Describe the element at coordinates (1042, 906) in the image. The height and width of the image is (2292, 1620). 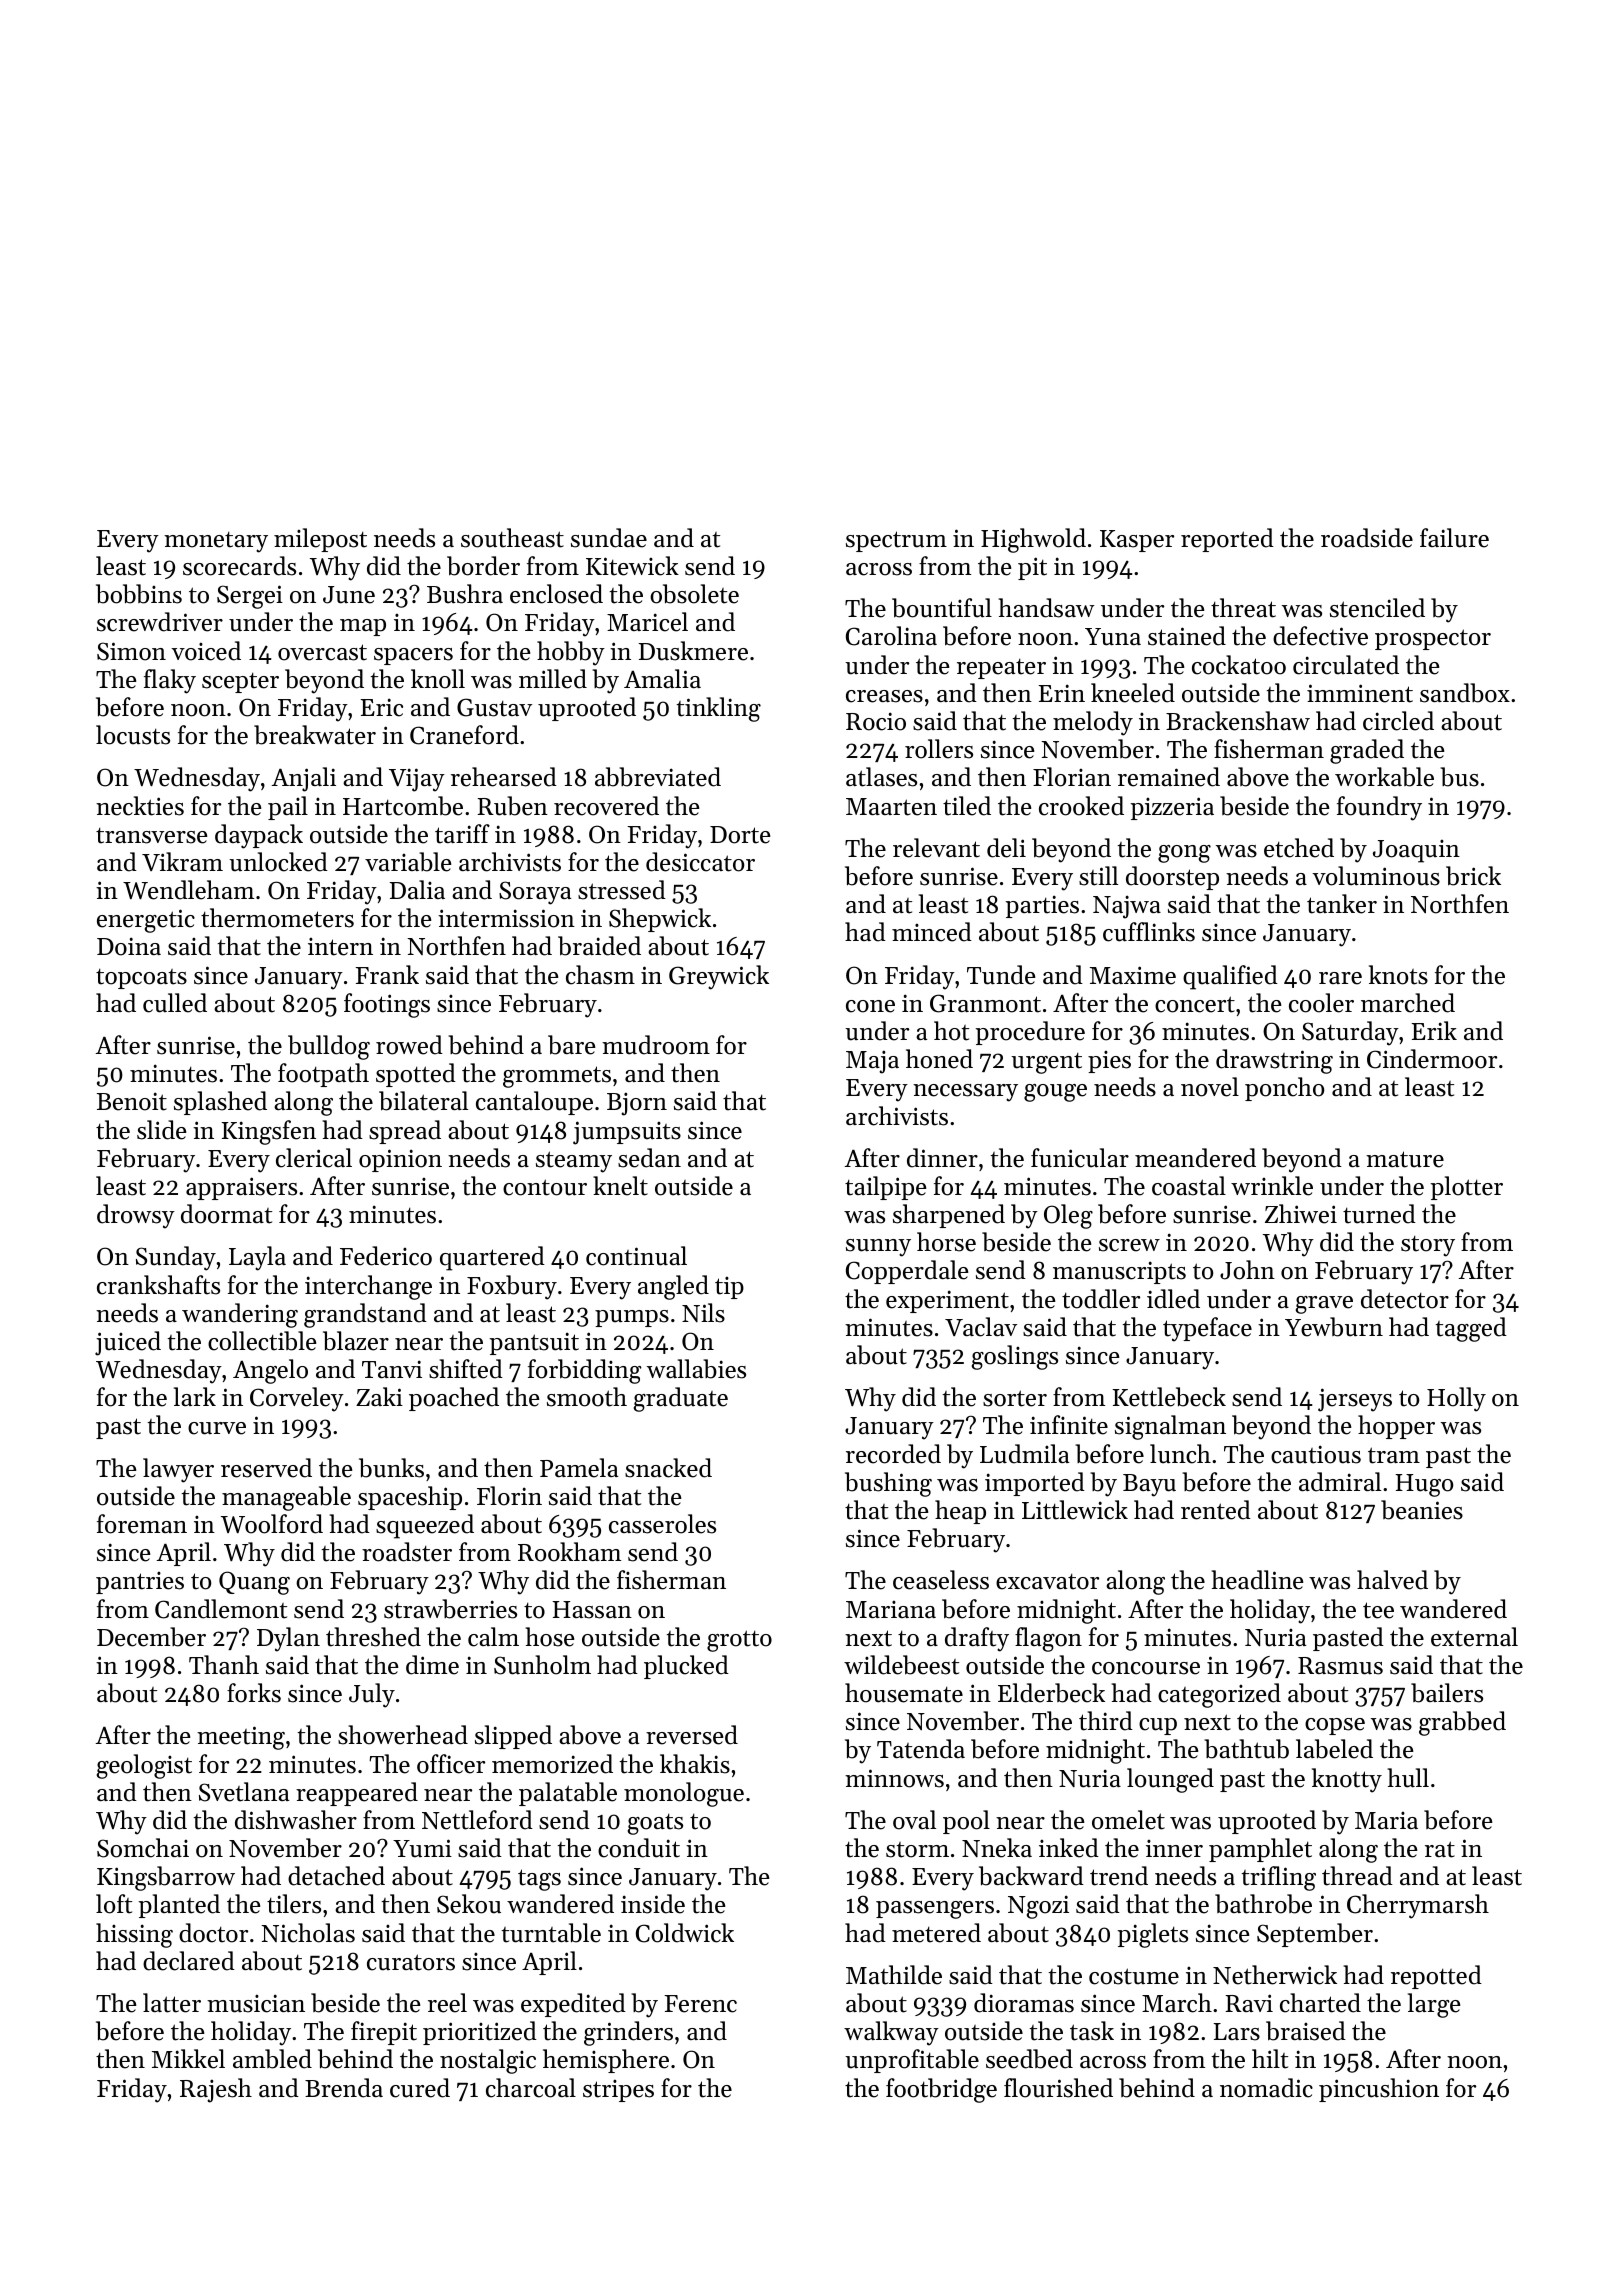
I see `parties` at that location.
